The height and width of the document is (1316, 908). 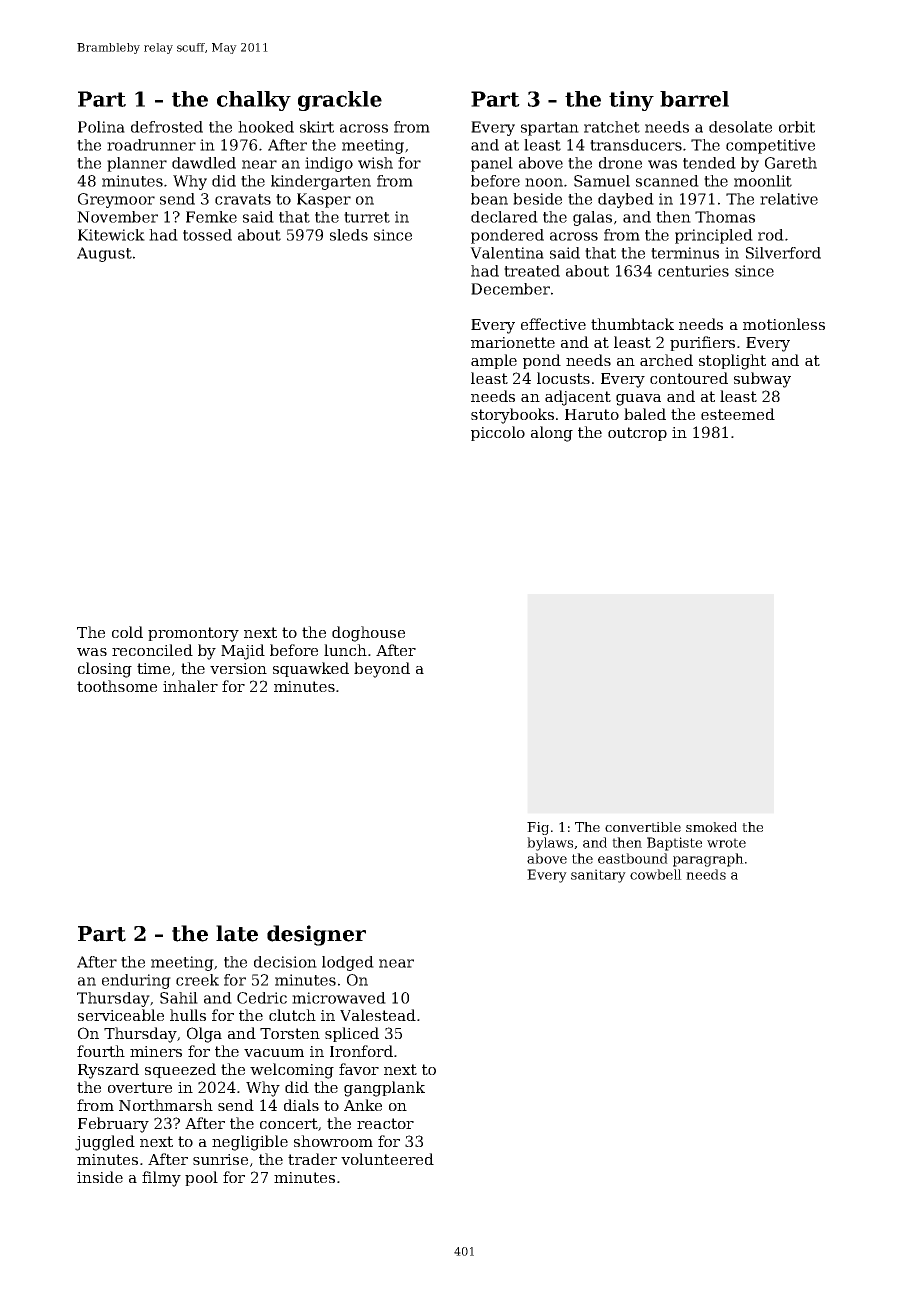 What do you see at coordinates (387, 1159) in the document?
I see `volunteered` at bounding box center [387, 1159].
